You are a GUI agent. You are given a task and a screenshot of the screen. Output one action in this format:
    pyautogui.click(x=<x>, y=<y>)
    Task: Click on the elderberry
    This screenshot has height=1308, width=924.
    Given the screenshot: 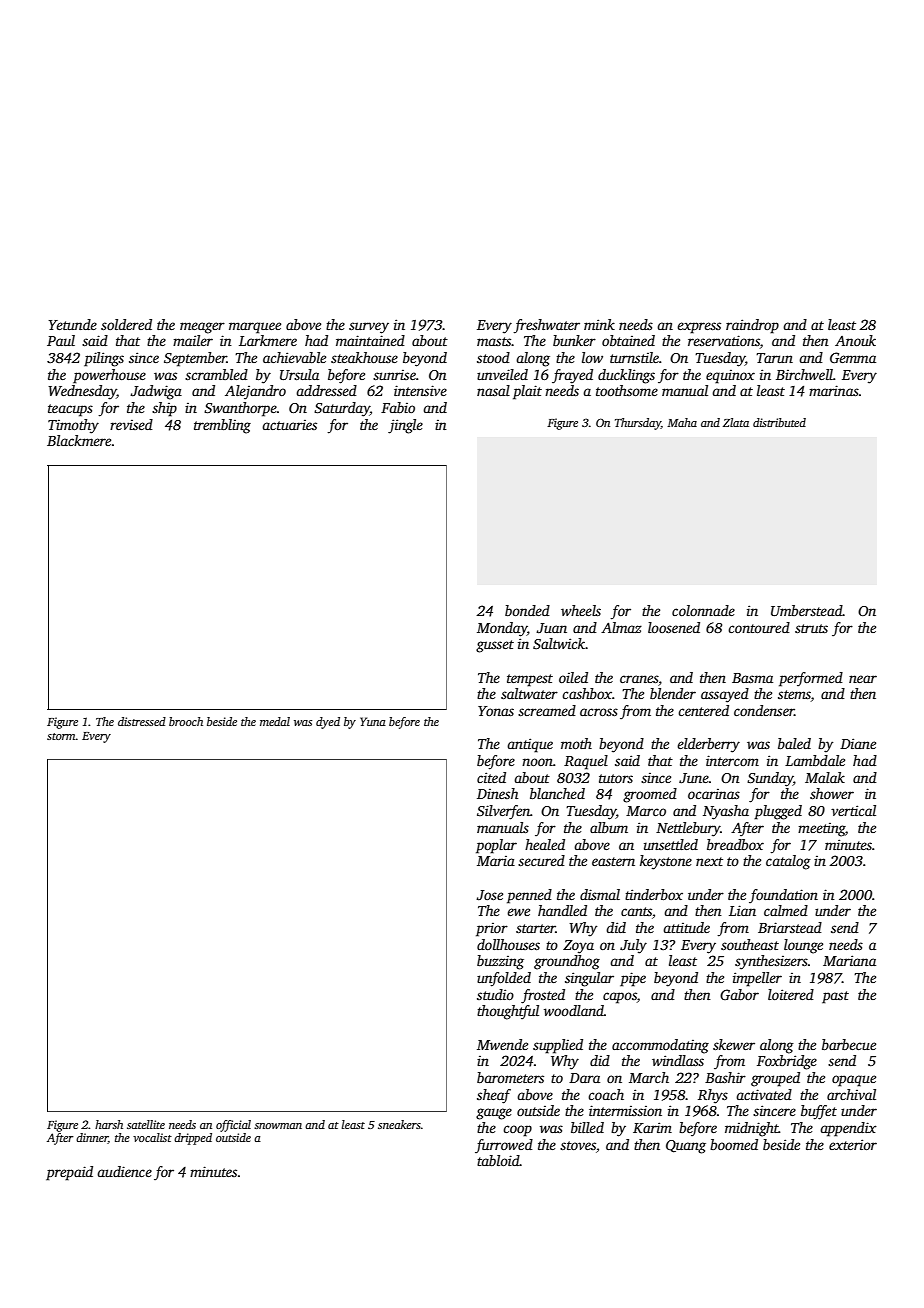 What is the action you would take?
    pyautogui.click(x=708, y=745)
